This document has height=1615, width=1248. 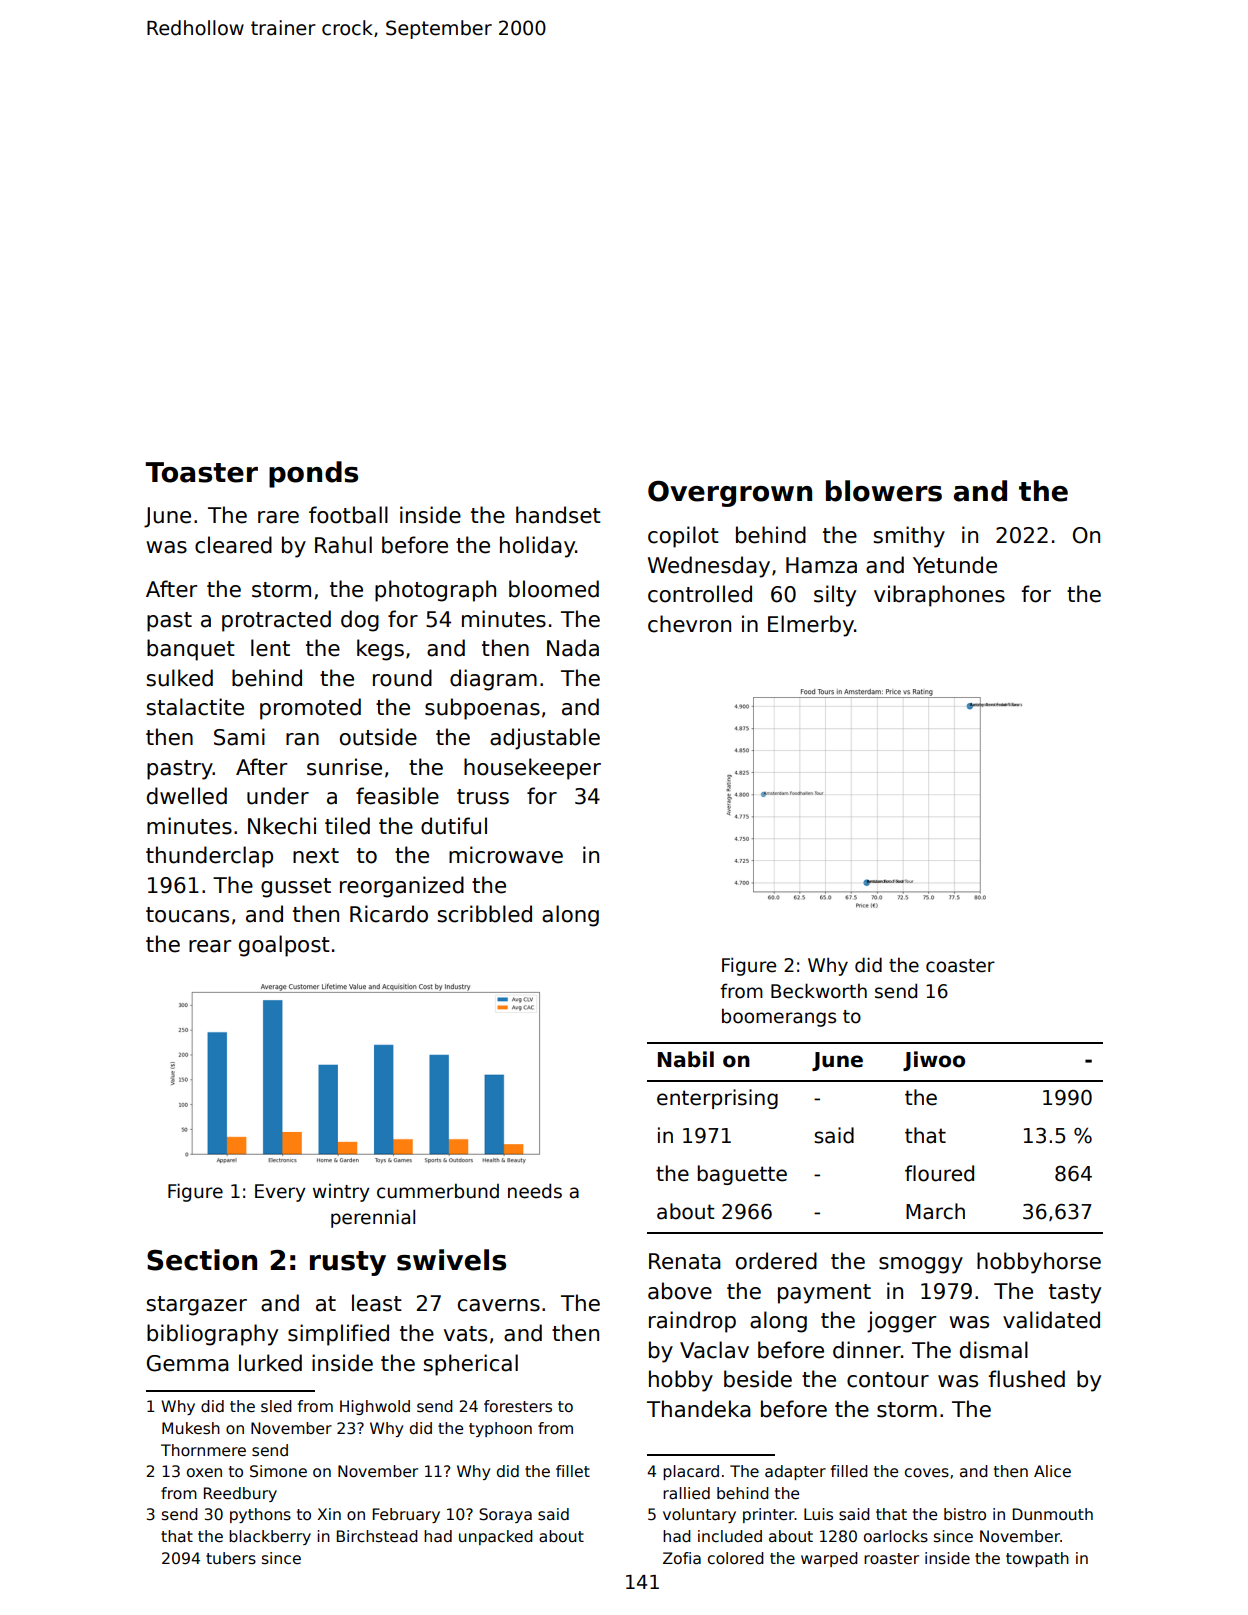 What do you see at coordinates (884, 491) in the document?
I see `blowers` at bounding box center [884, 491].
